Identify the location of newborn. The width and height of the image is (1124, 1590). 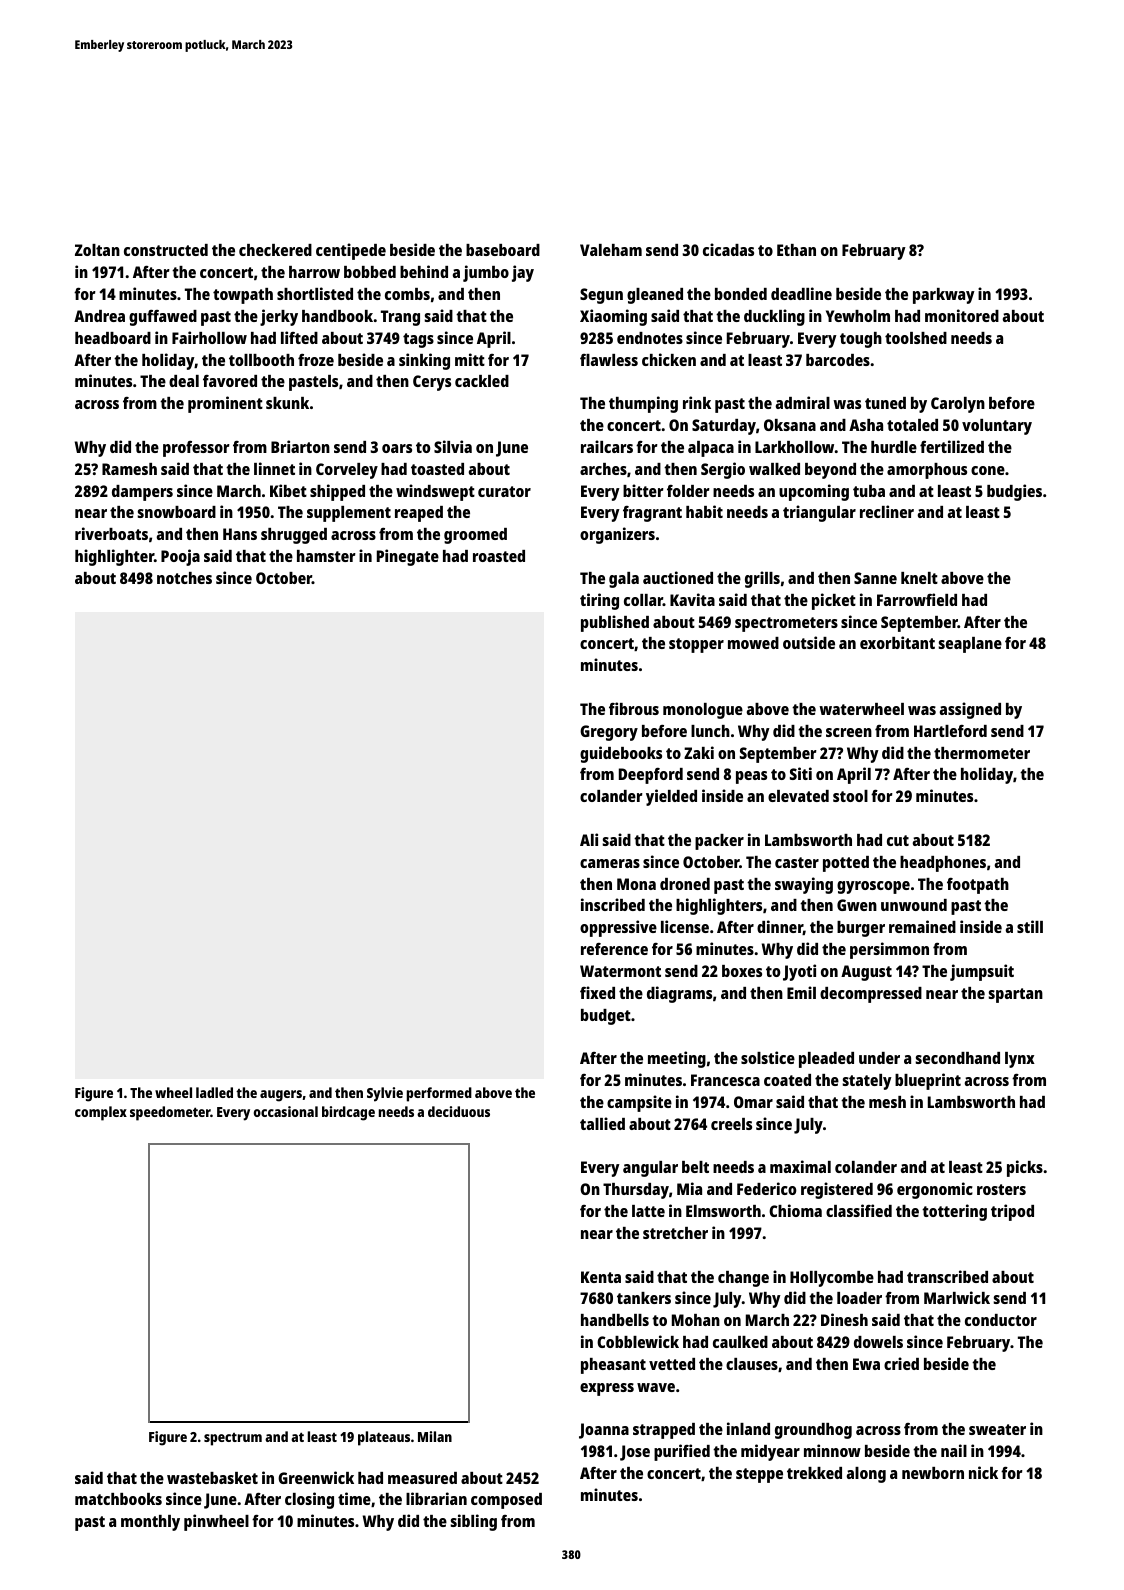
(933, 1473).
